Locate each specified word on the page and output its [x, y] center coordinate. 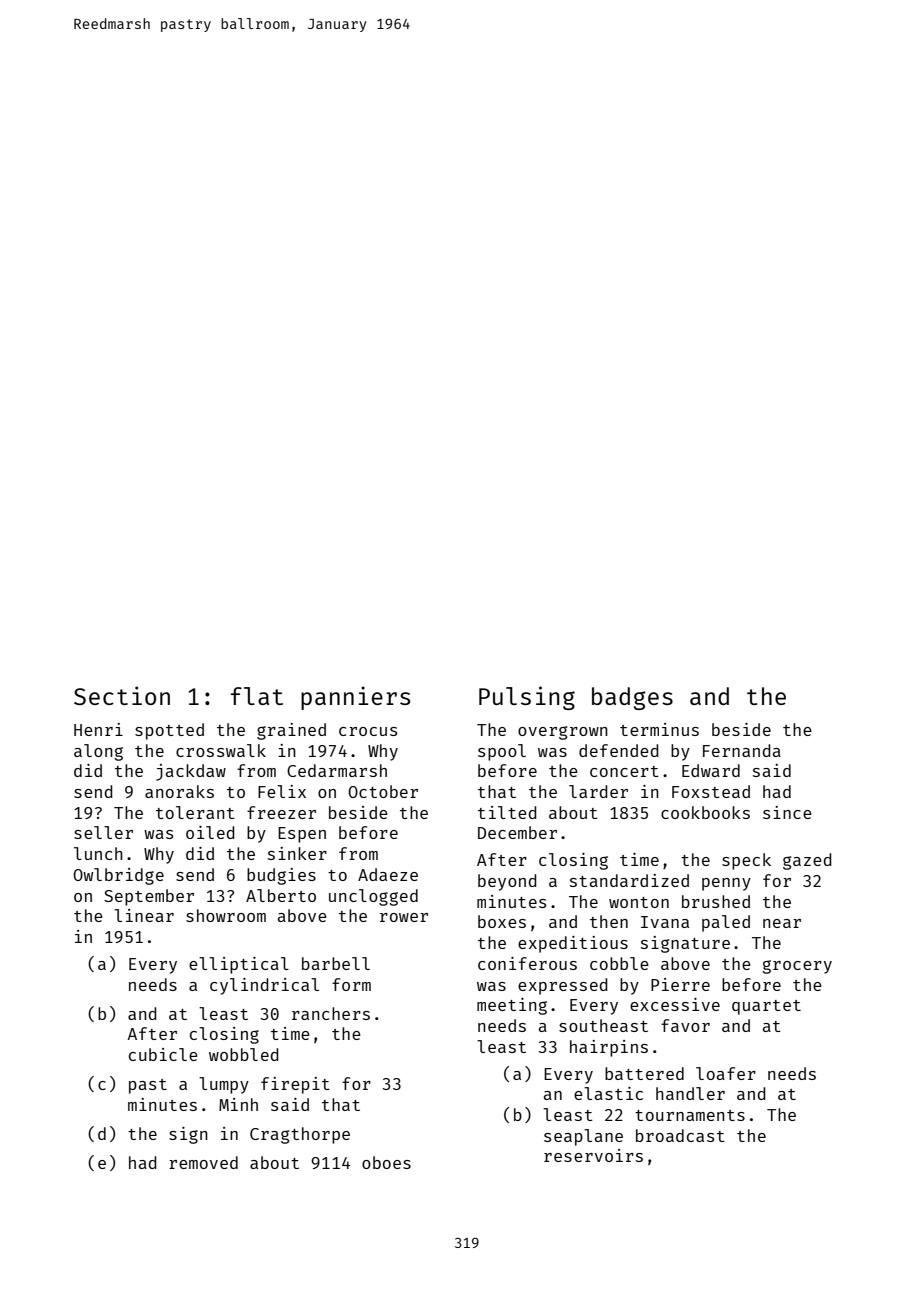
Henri [98, 729]
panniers [355, 698]
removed [203, 1162]
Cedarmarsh [337, 770]
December [517, 832]
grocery [797, 967]
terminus [659, 729]
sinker [297, 853]
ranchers [331, 1013]
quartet [766, 1007]
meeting [512, 1006]
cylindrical [264, 986]
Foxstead [711, 791]
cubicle [163, 1054]
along [98, 752]
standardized [629, 880]
